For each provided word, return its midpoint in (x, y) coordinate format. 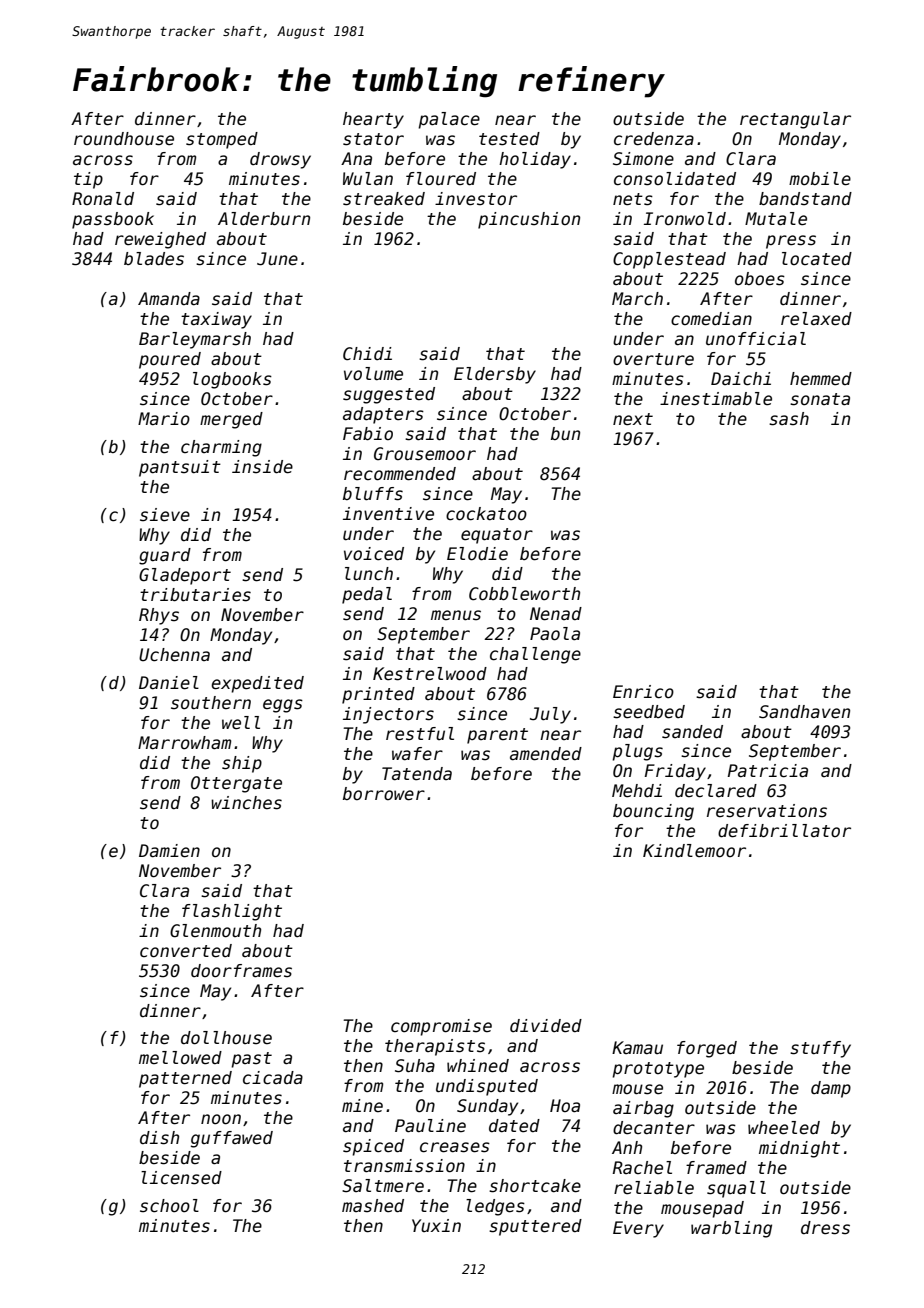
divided (546, 1026)
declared (716, 791)
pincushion (529, 220)
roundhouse (124, 139)
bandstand (805, 199)
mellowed (180, 1058)
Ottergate (236, 784)
